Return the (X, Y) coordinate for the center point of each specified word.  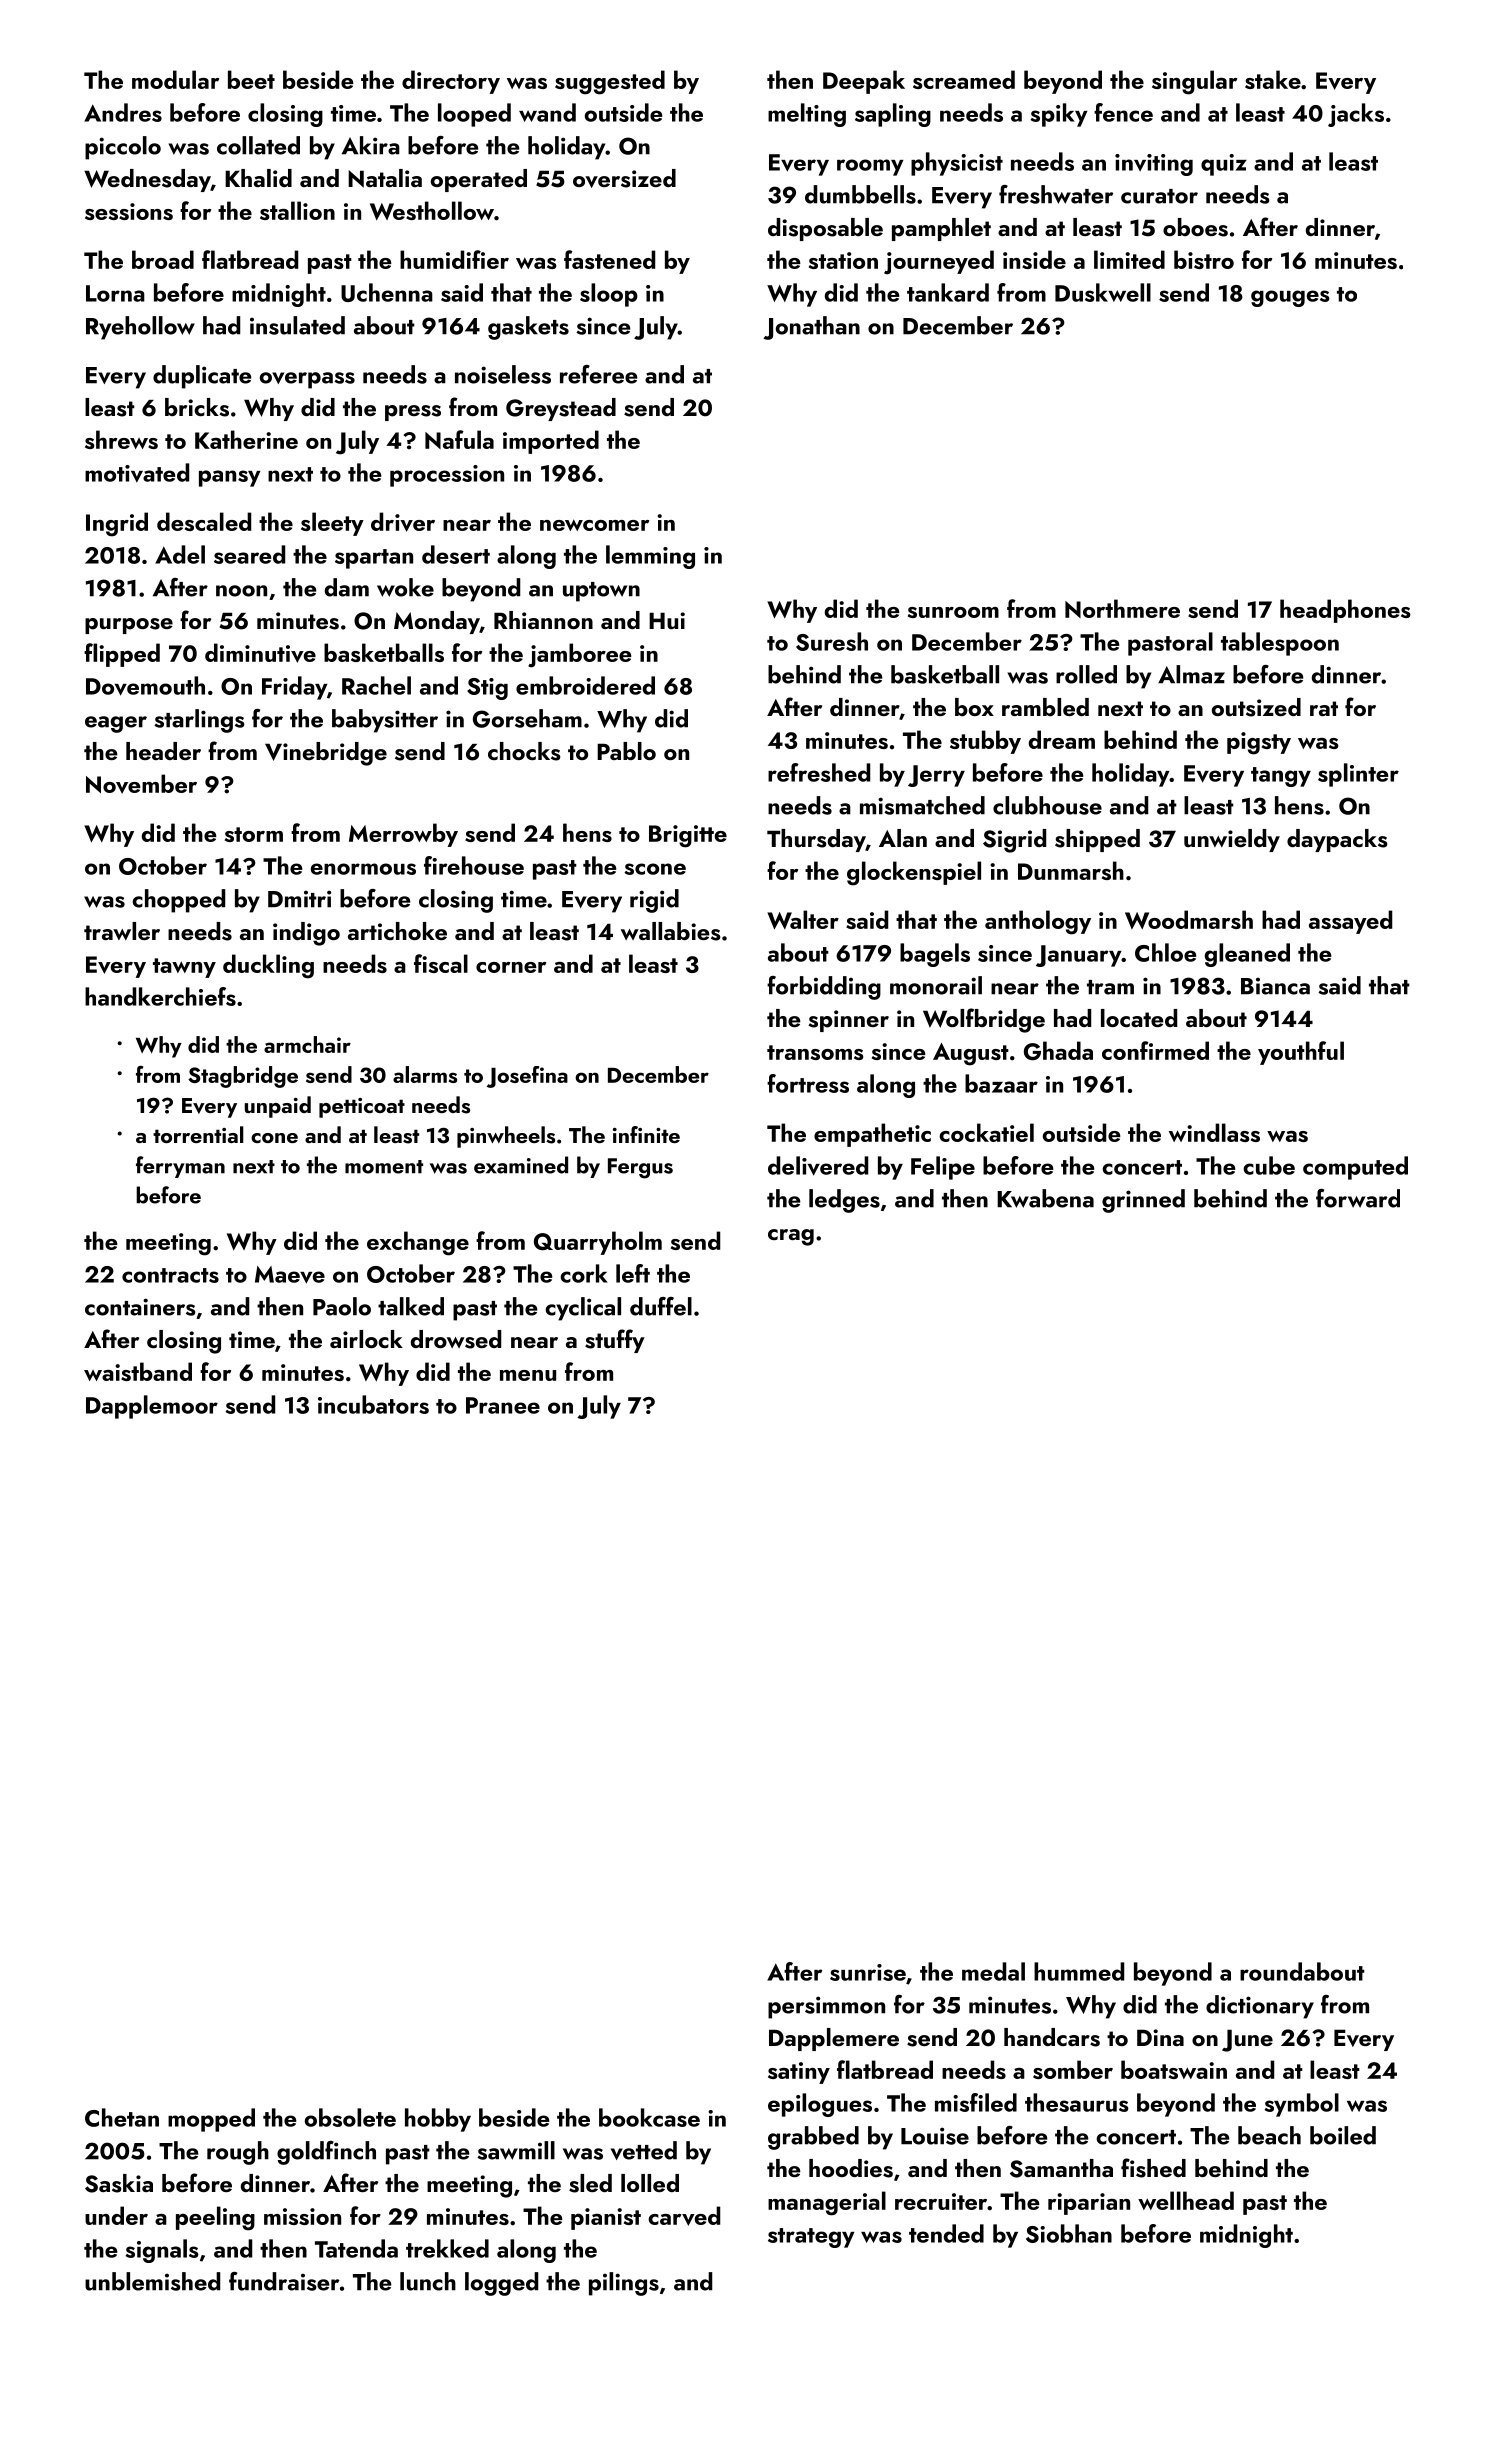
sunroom (953, 612)
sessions (129, 211)
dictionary (1260, 2007)
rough (238, 2153)
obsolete (350, 2117)
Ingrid (117, 524)
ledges (844, 1201)
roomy (870, 167)
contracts (170, 1275)
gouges (1290, 298)
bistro (1204, 259)
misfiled (976, 2102)
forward (1358, 1198)
